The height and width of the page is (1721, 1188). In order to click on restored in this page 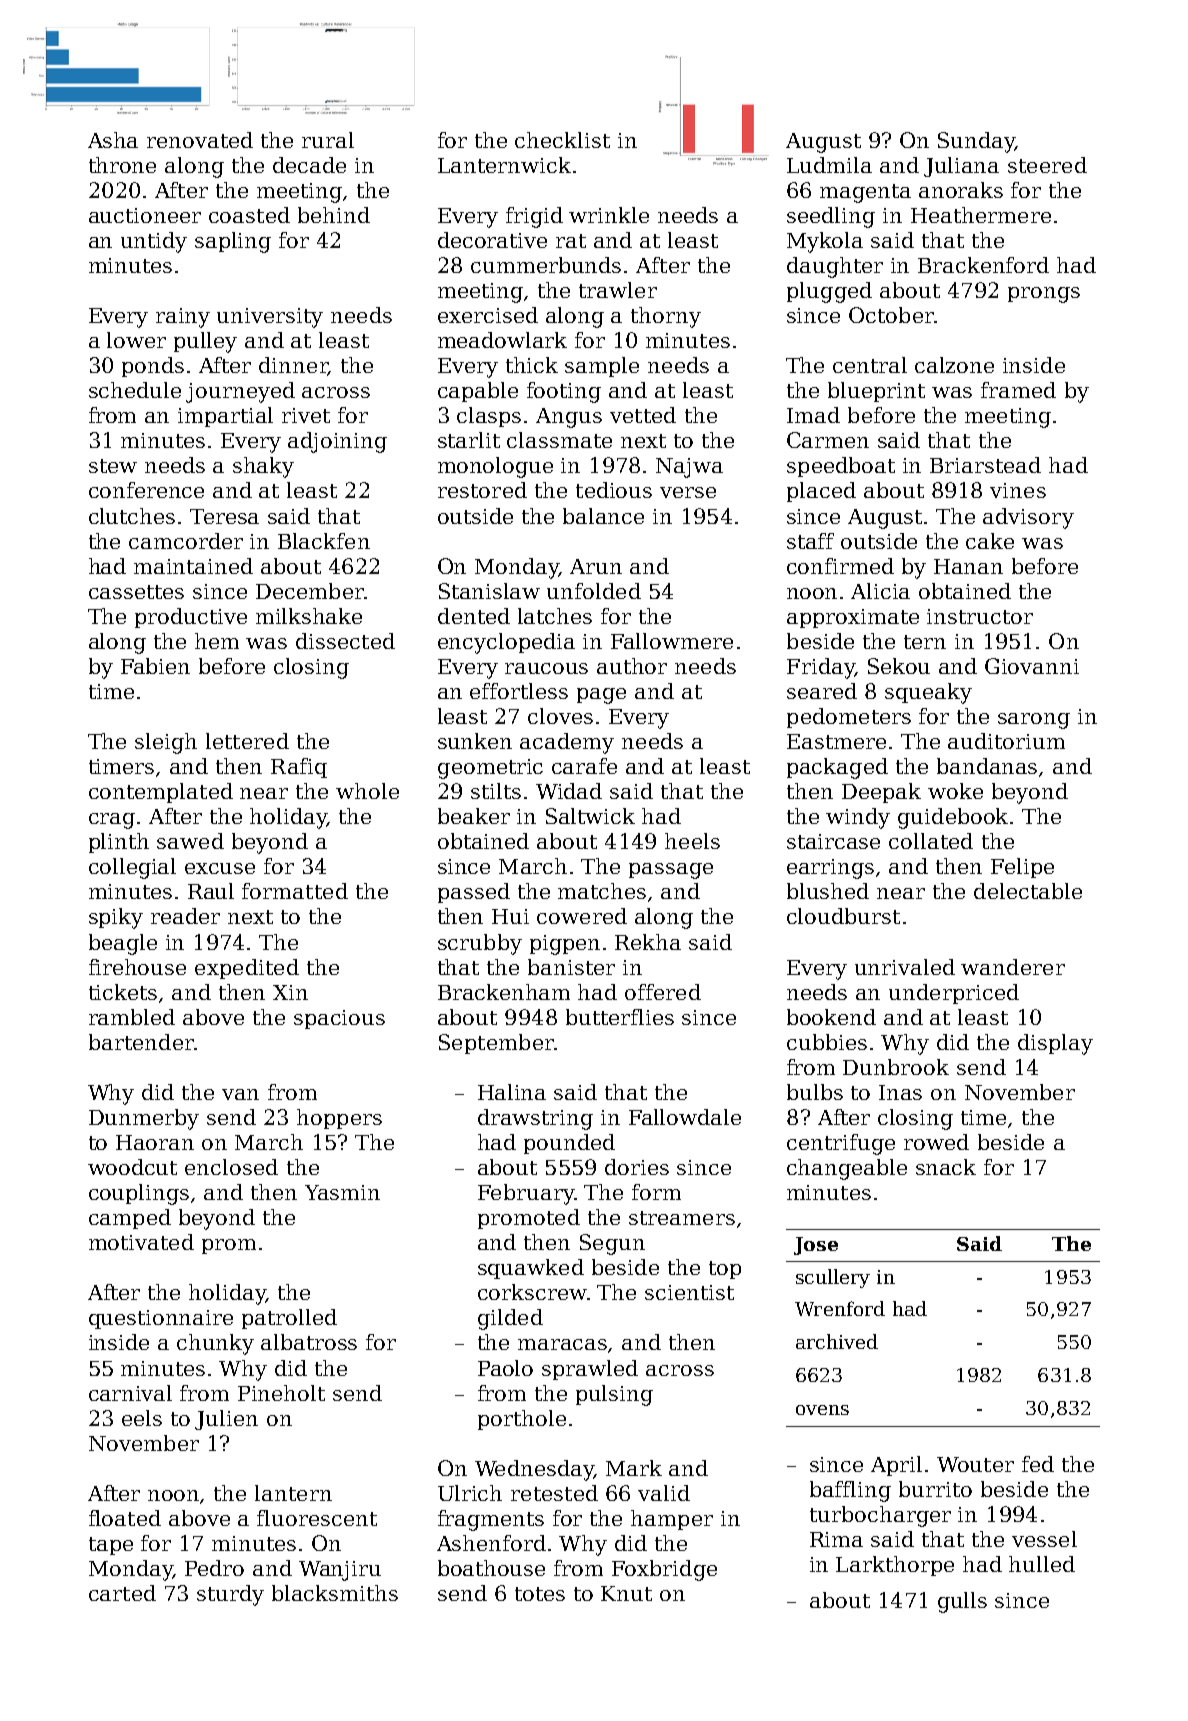, I will do `click(482, 490)`.
